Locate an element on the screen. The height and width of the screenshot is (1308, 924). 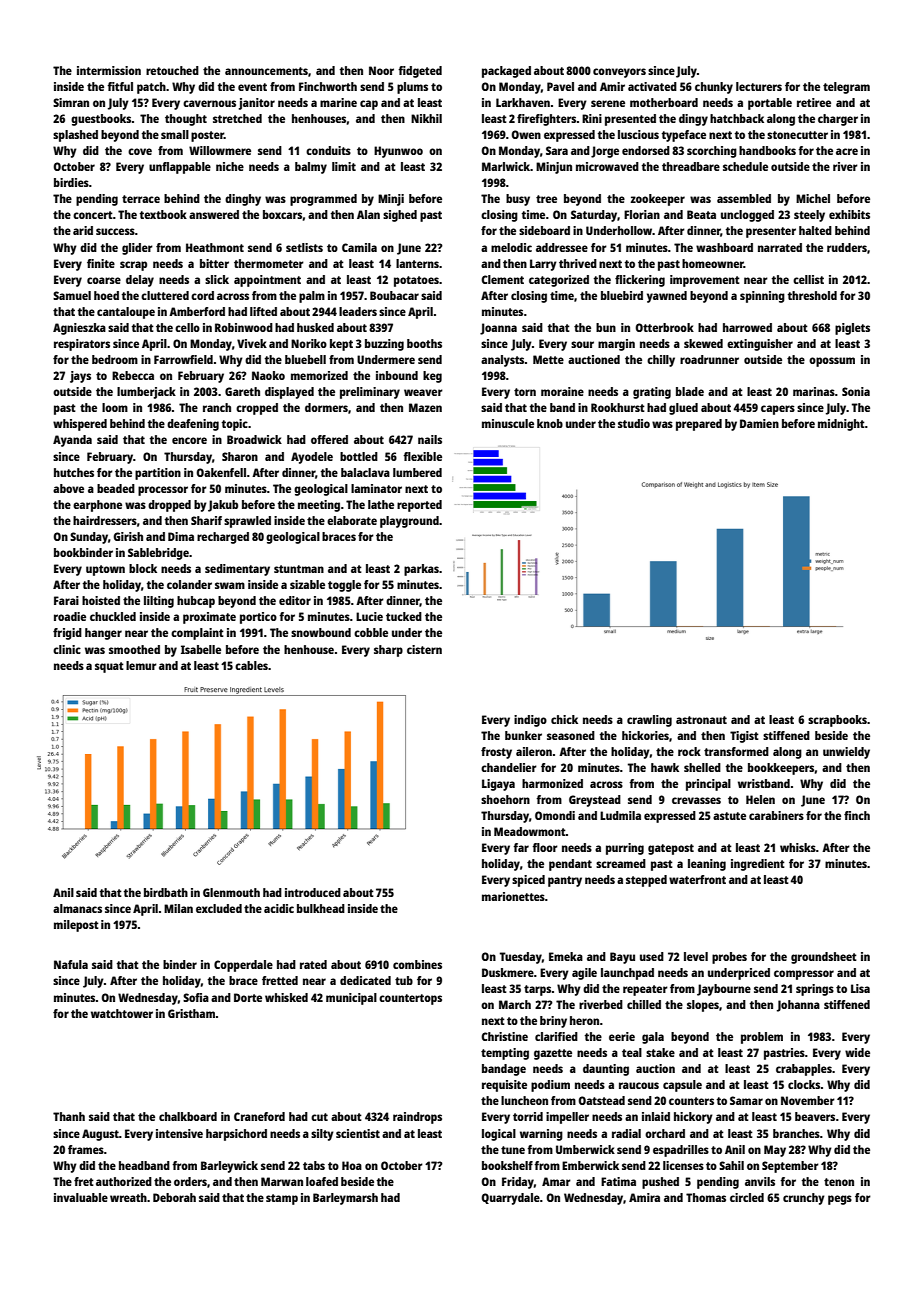
Robinwood is located at coordinates (244, 327).
